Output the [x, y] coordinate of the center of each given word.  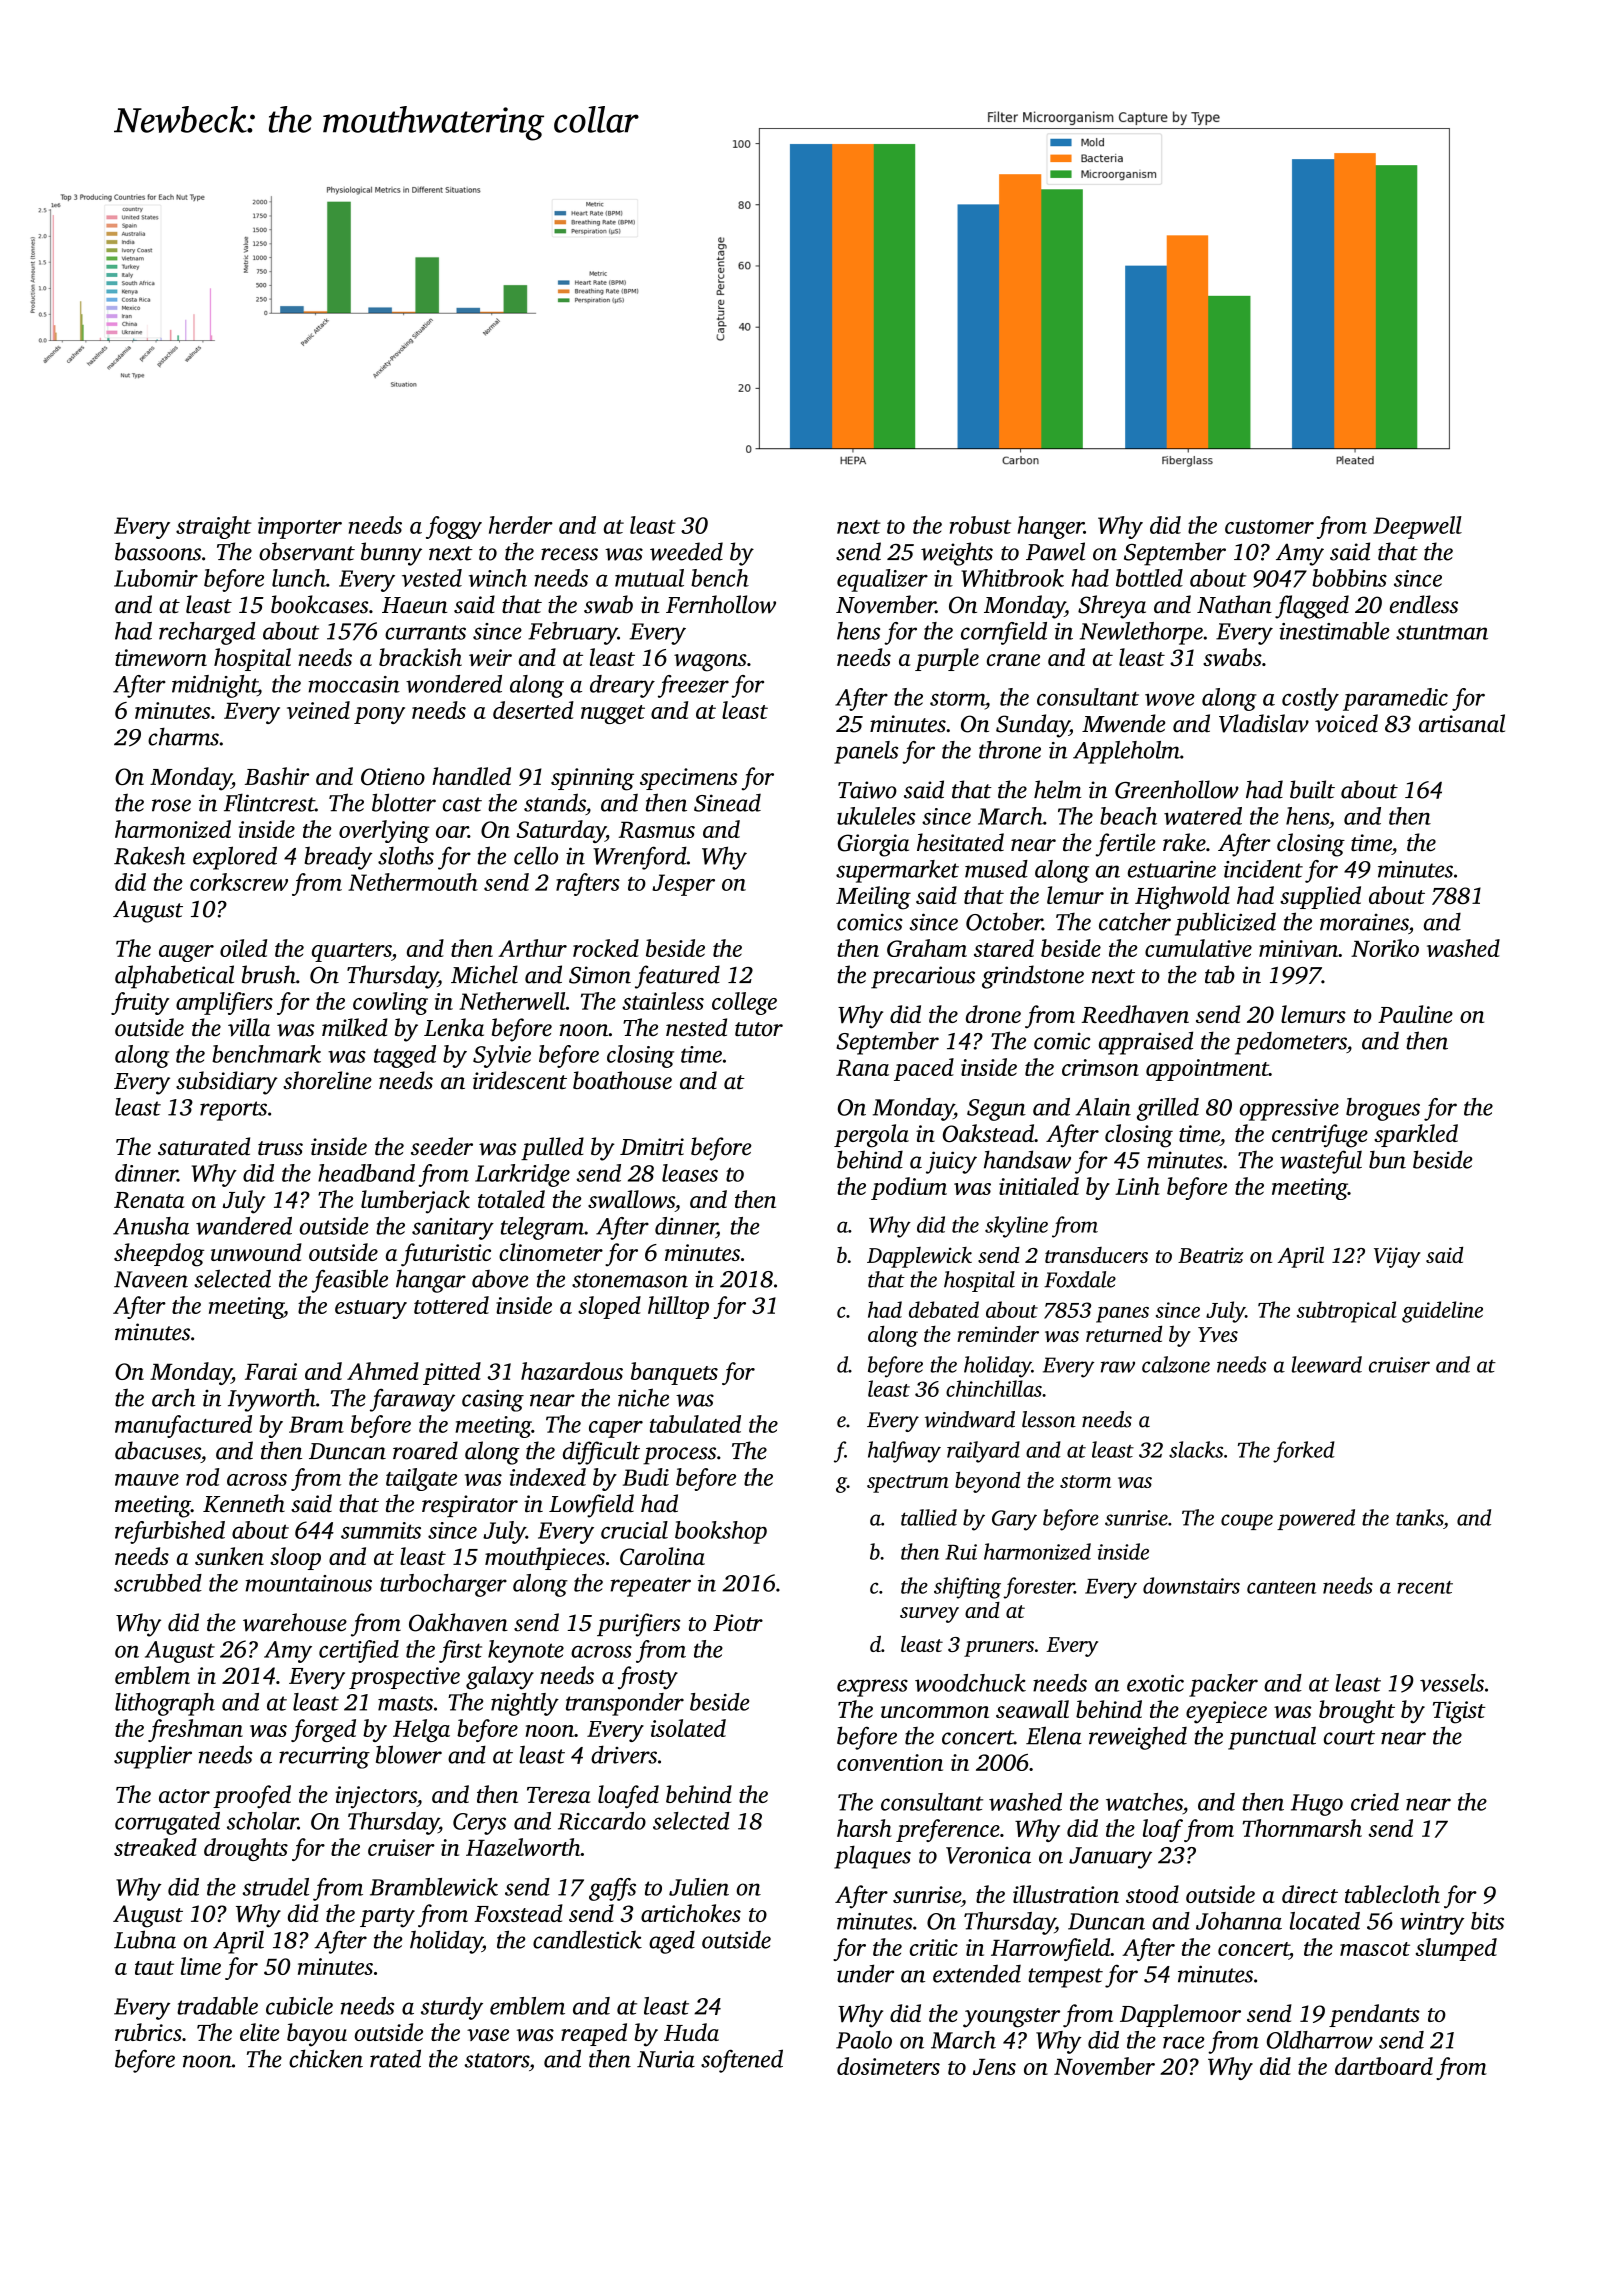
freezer [693, 686]
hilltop [678, 1307]
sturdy [452, 2008]
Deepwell [1417, 527]
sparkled [1416, 1135]
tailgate [421, 1479]
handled [471, 776]
